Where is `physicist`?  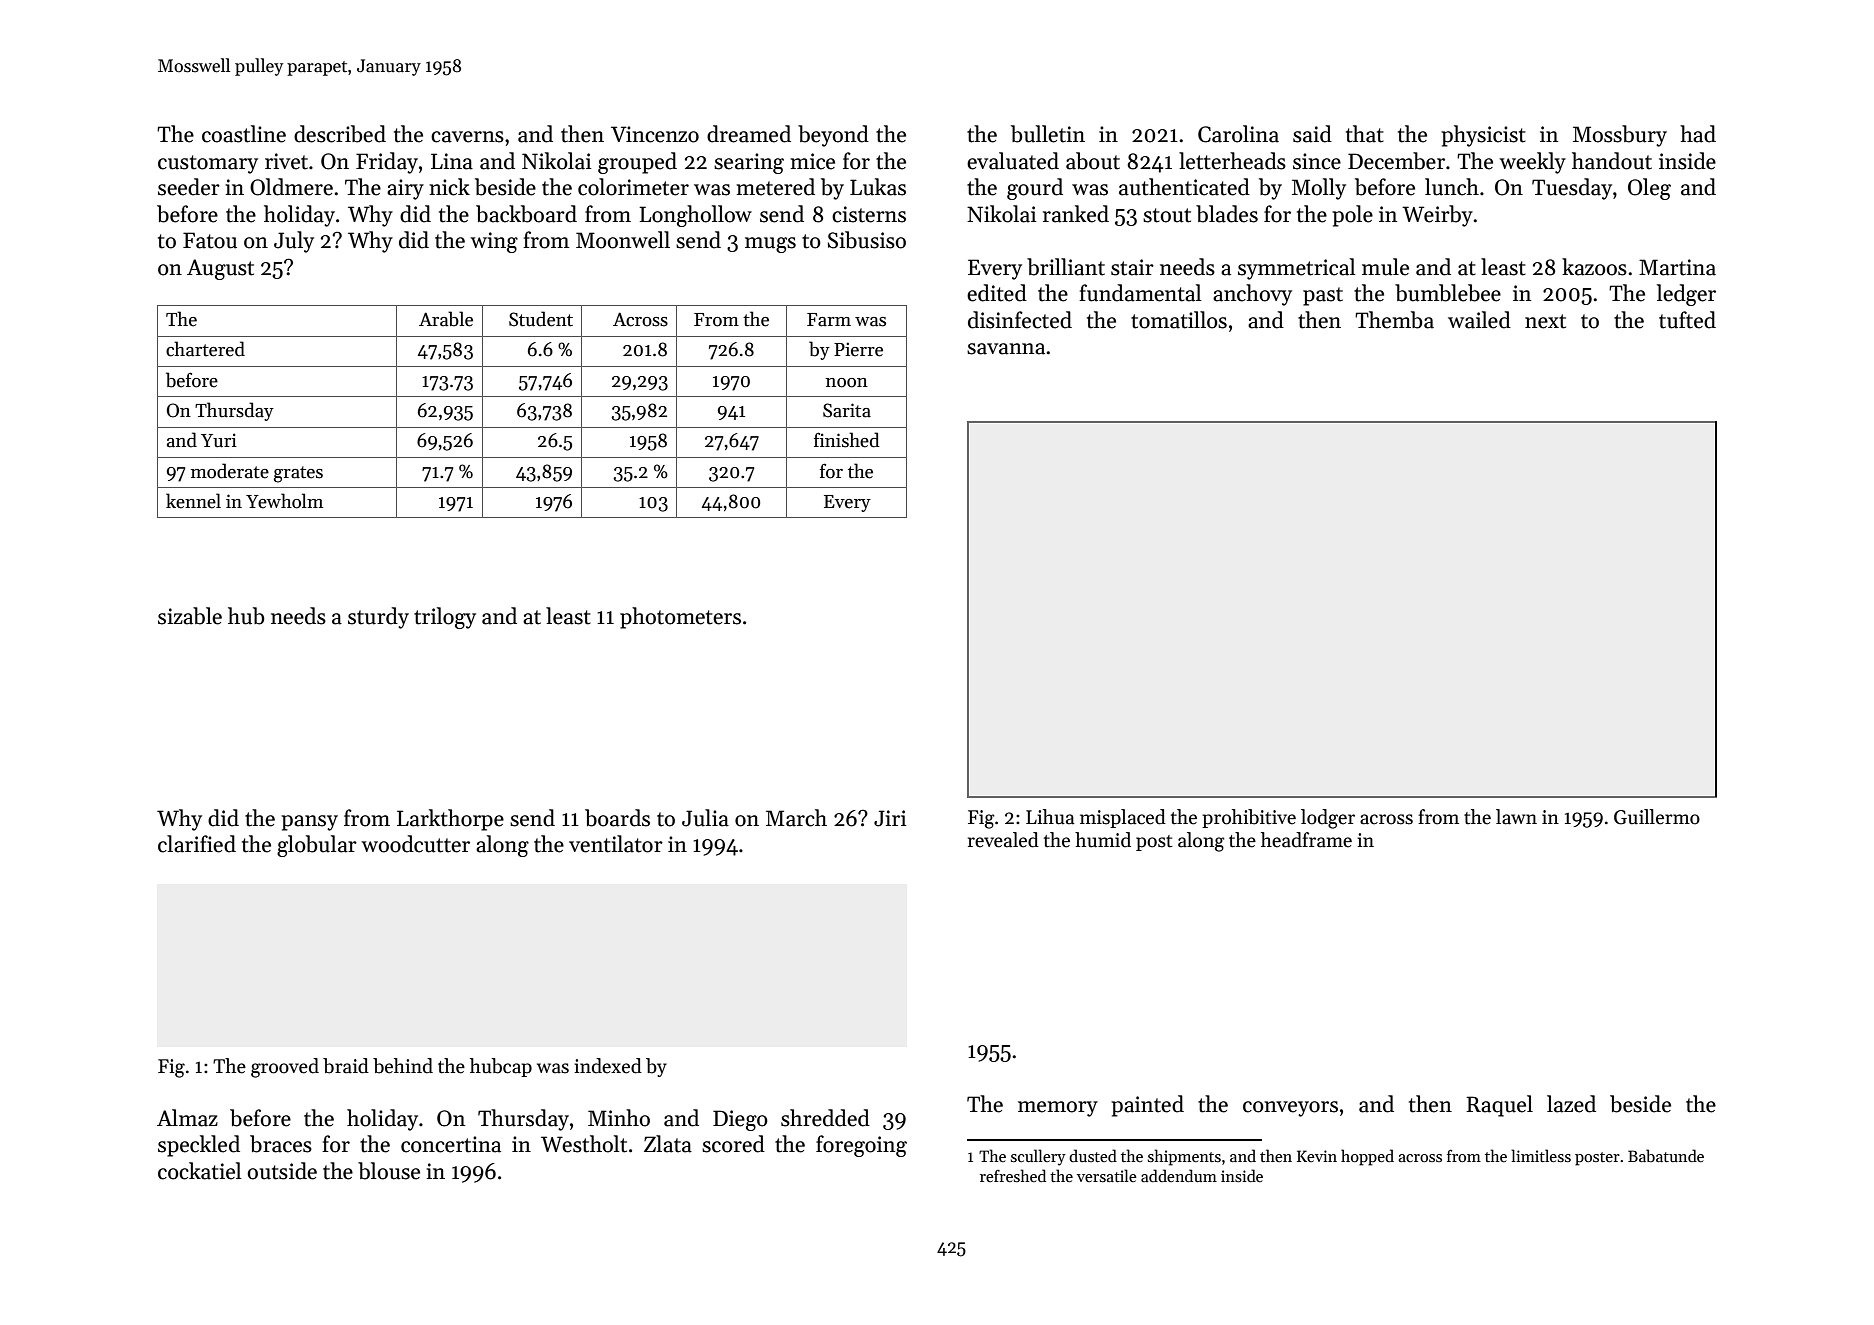 physicist is located at coordinates (1483, 136).
